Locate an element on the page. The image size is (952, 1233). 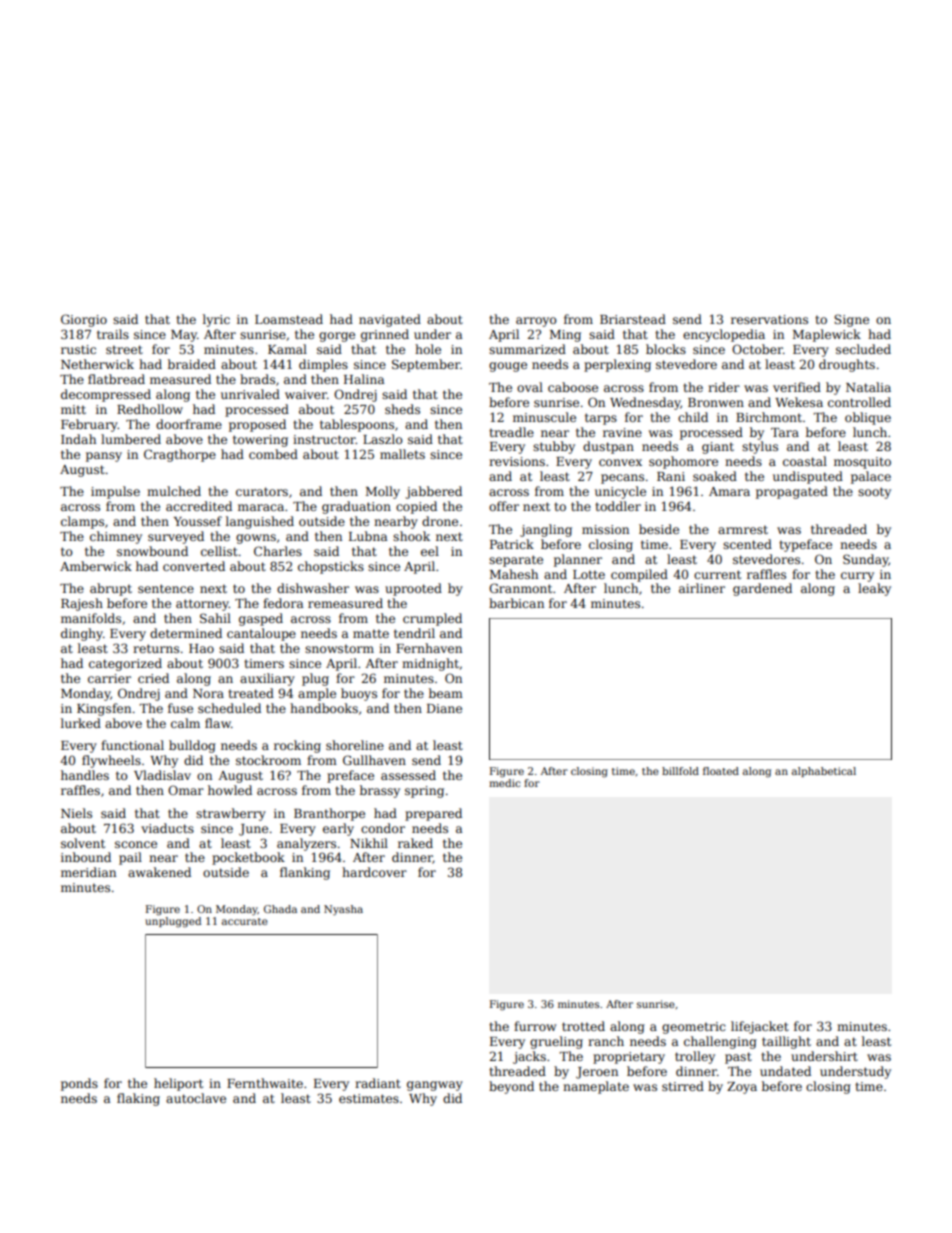
Wekesa is located at coordinates (799, 402).
